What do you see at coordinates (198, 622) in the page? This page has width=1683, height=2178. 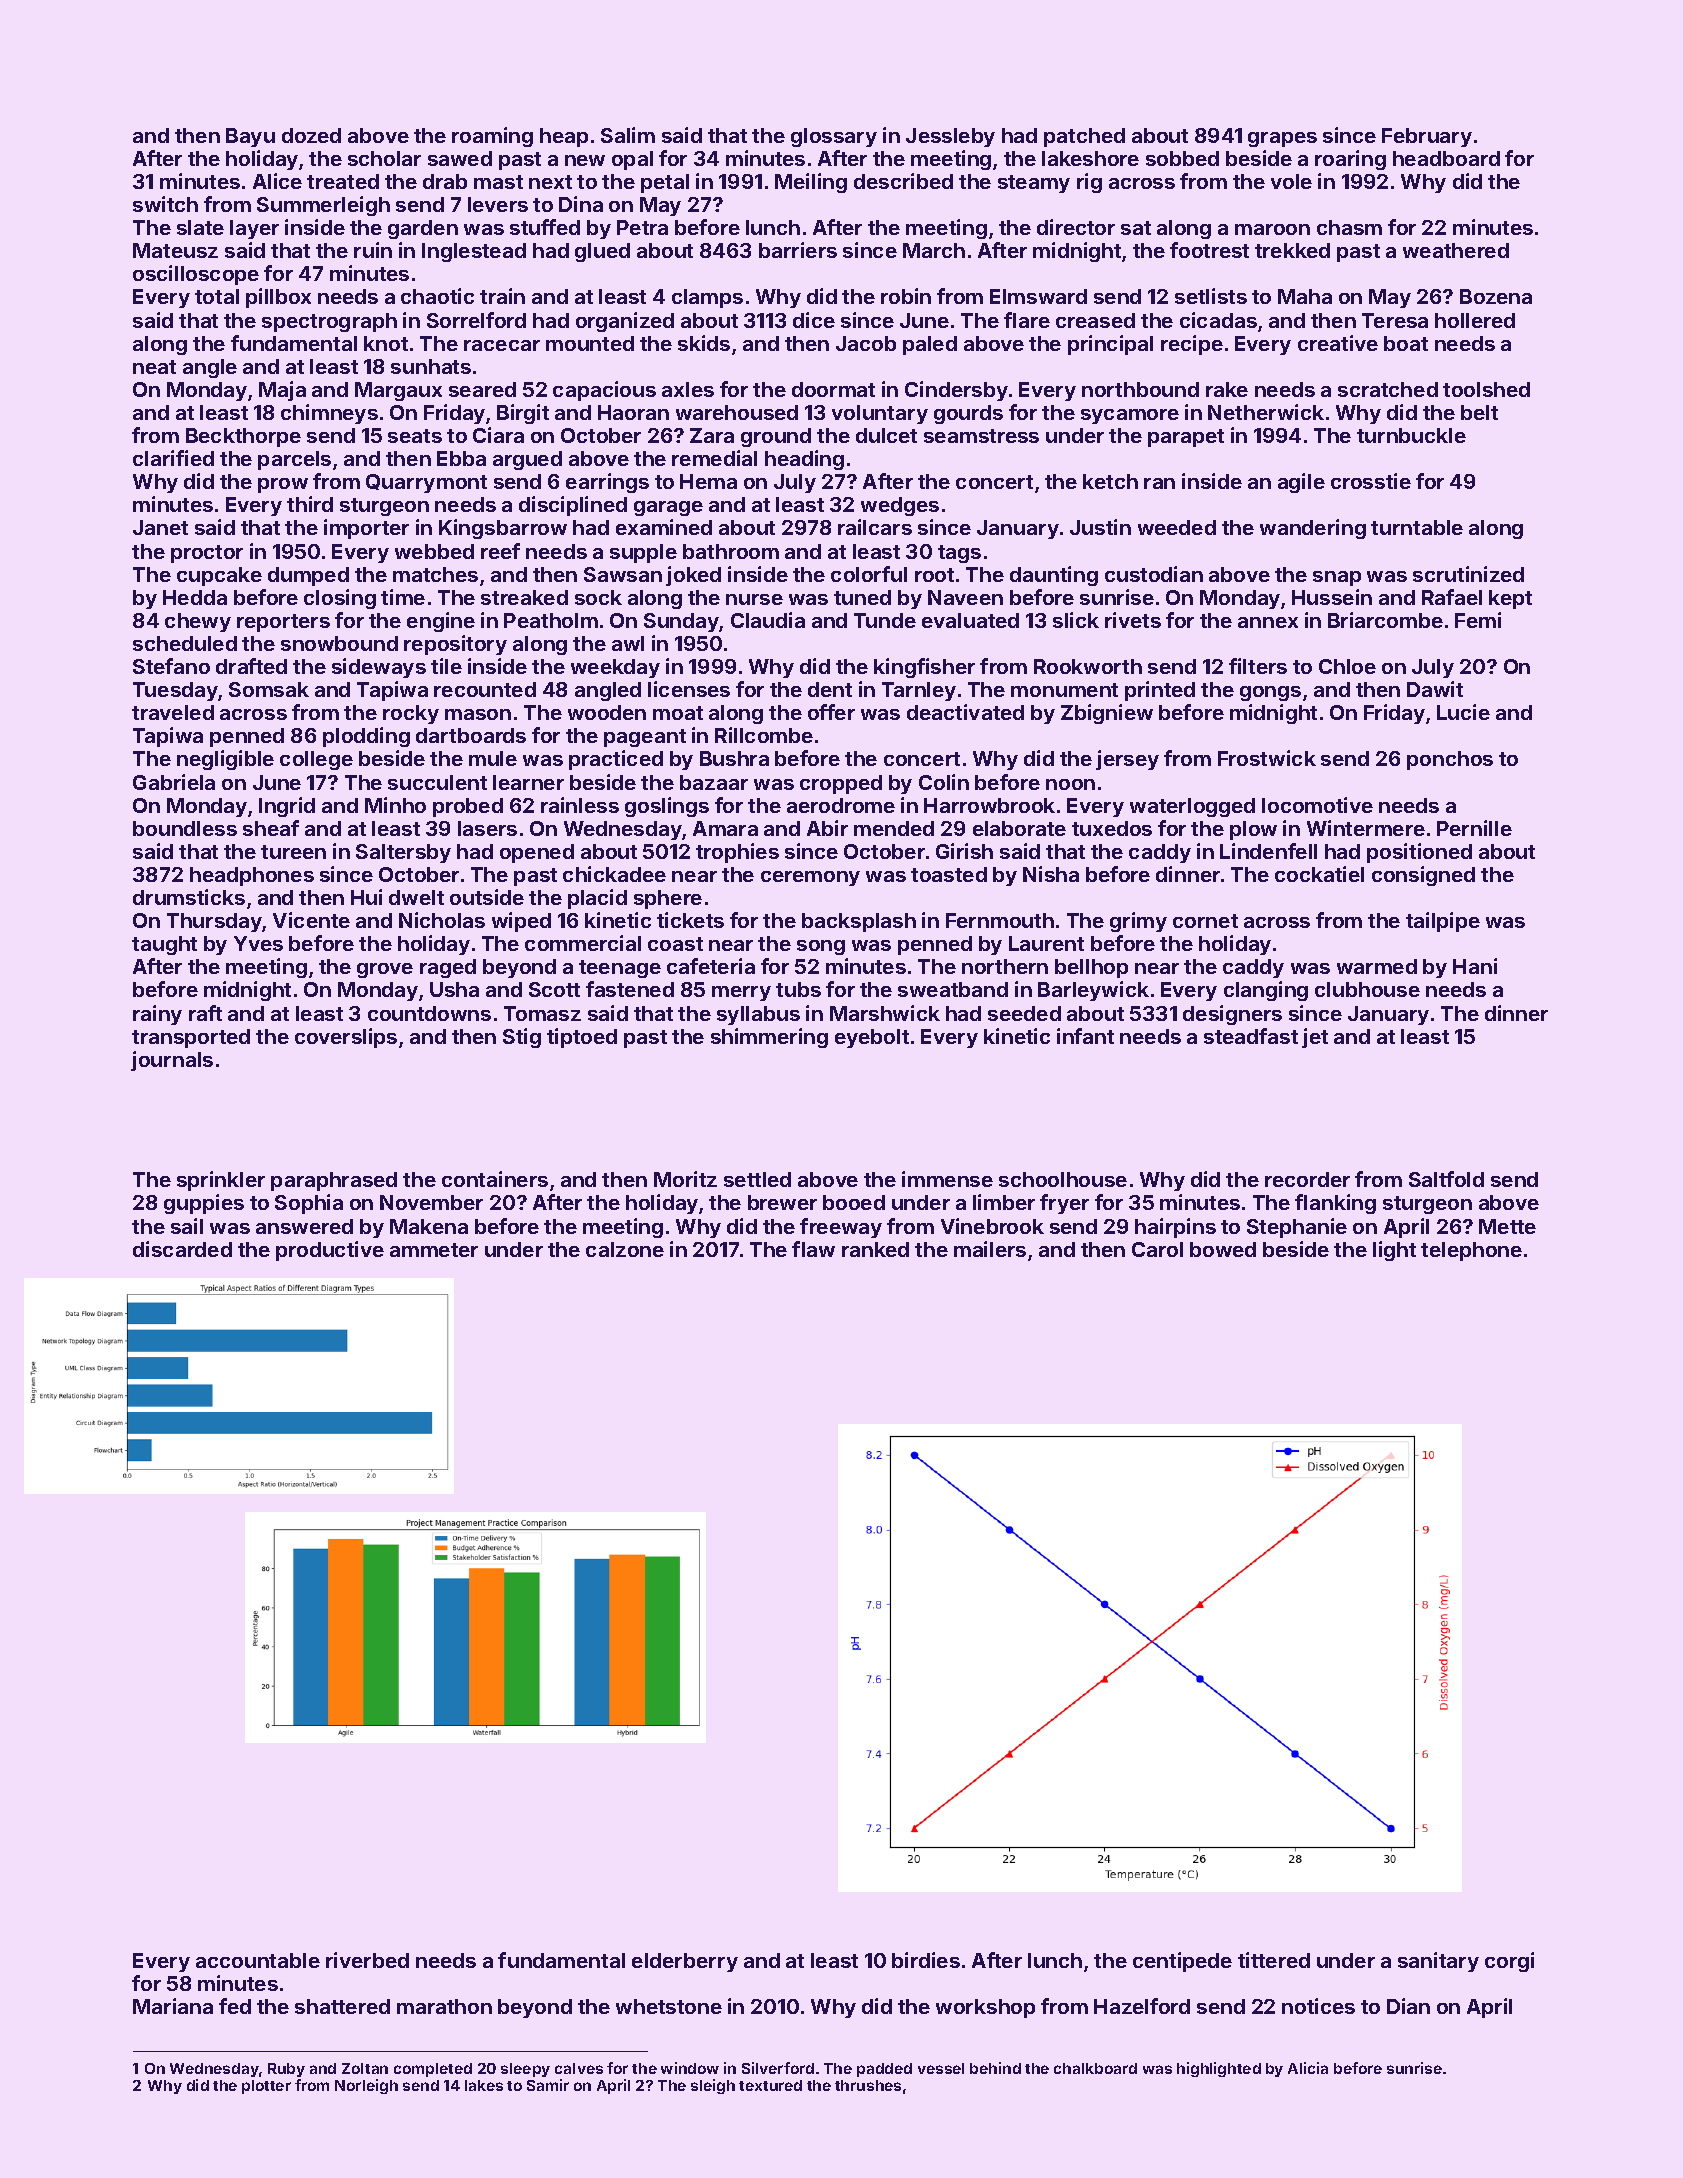 I see `chewy` at bounding box center [198, 622].
